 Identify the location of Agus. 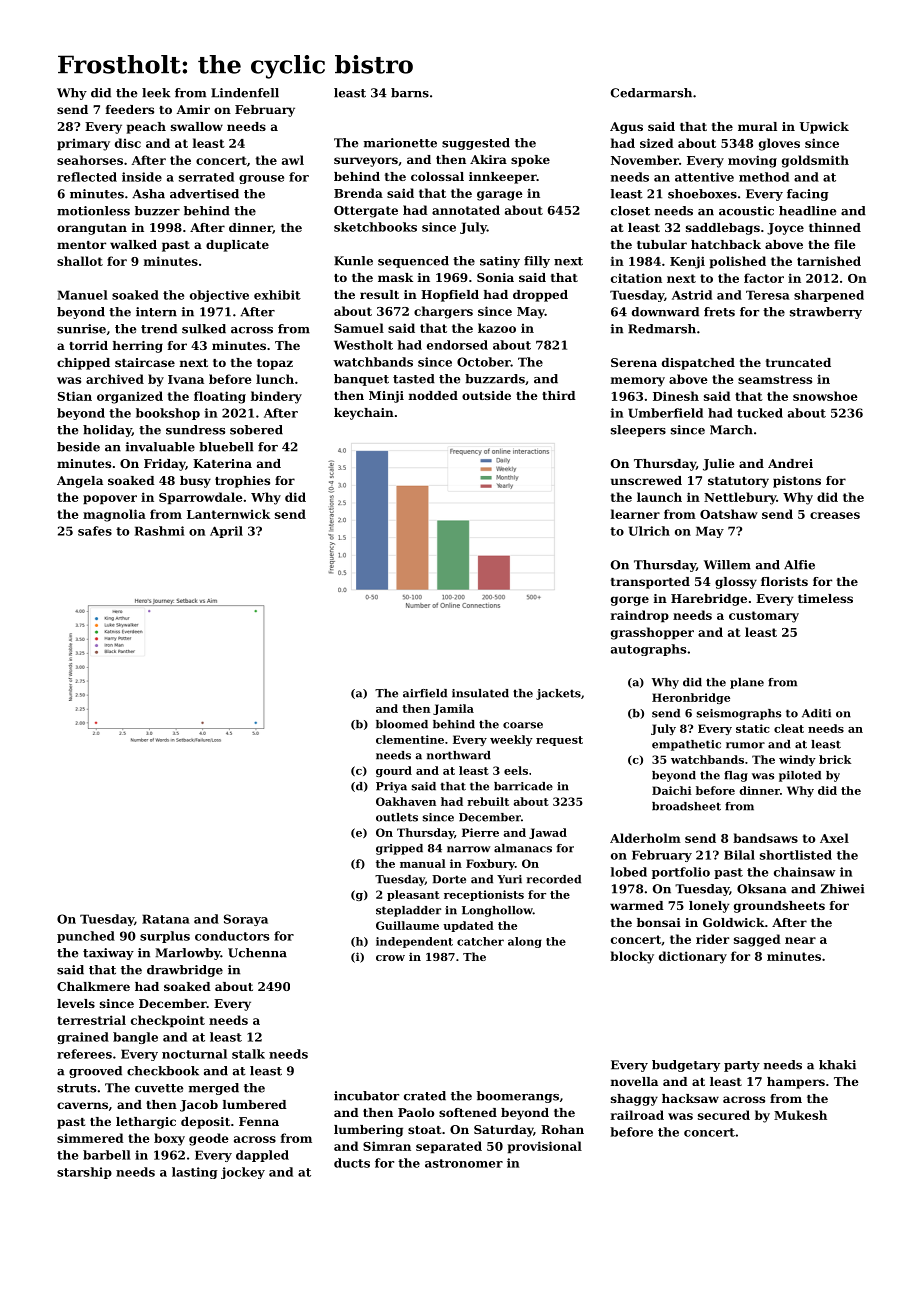
(626, 128).
